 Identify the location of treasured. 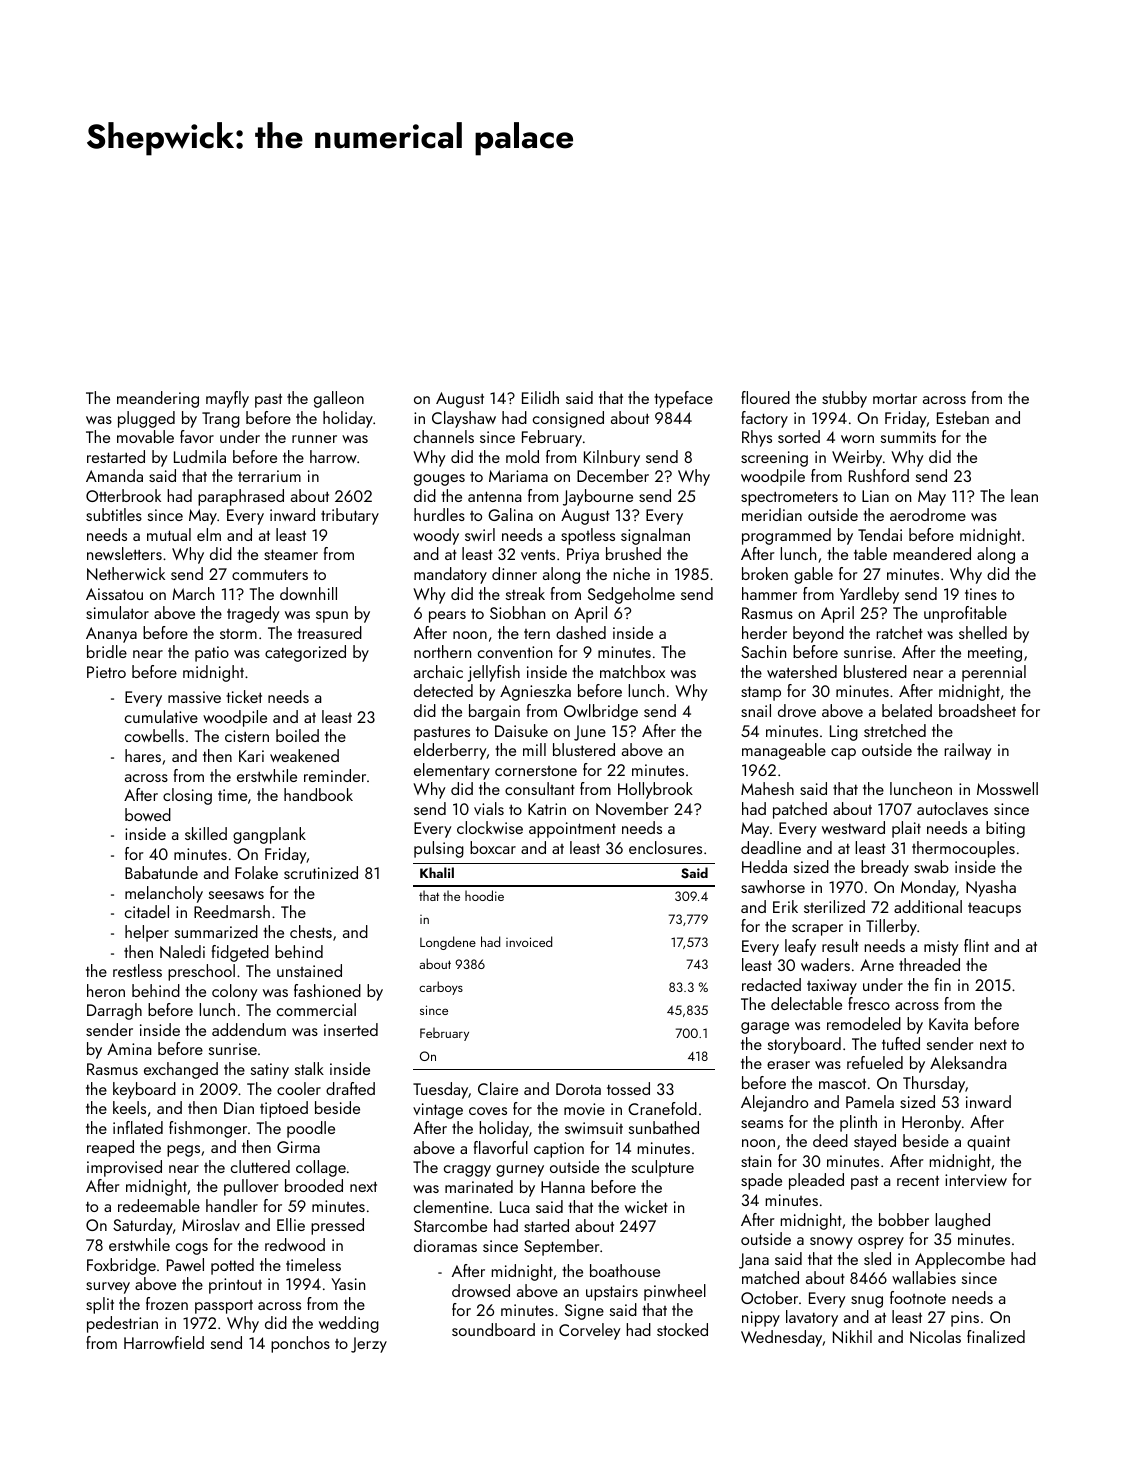
(329, 632).
